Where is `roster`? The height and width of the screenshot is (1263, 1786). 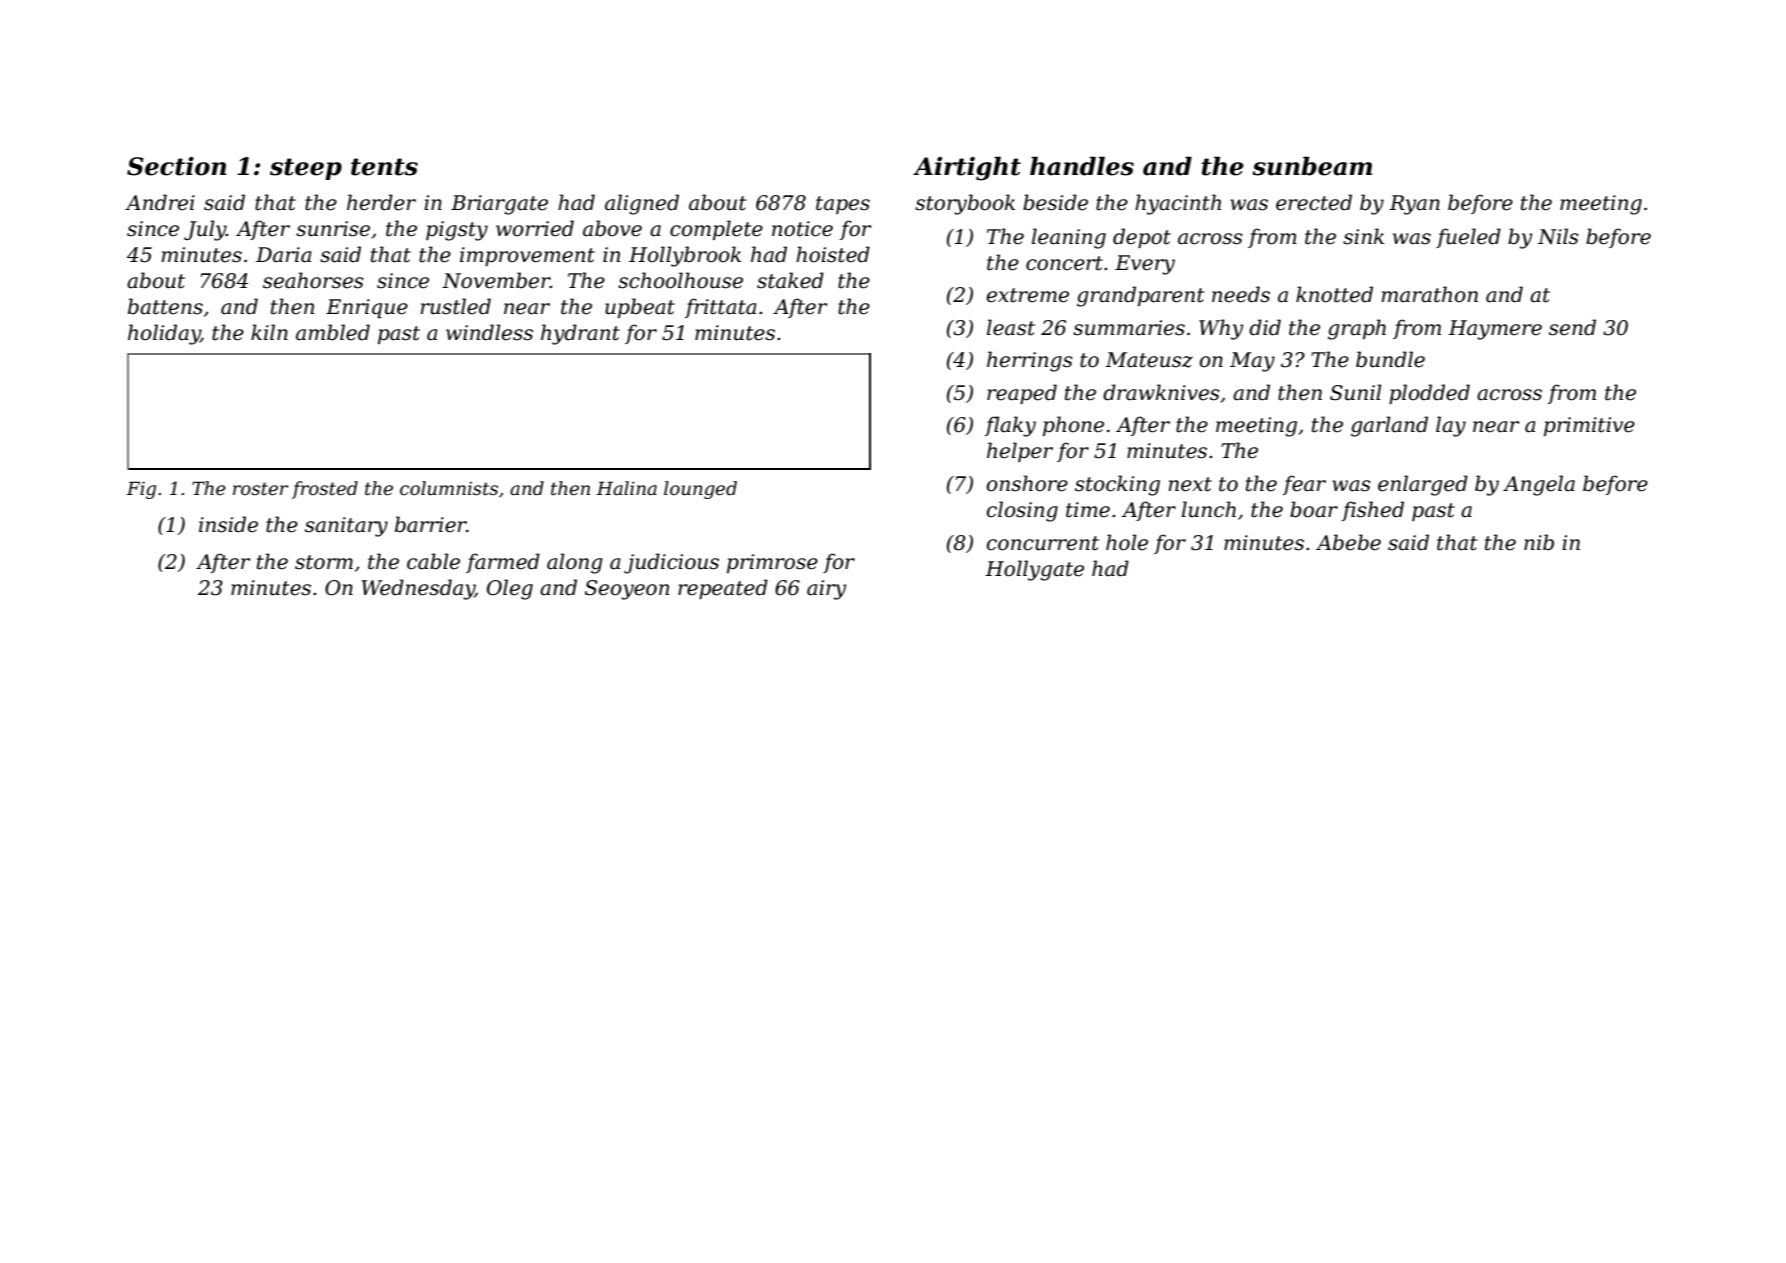
roster is located at coordinates (260, 489).
